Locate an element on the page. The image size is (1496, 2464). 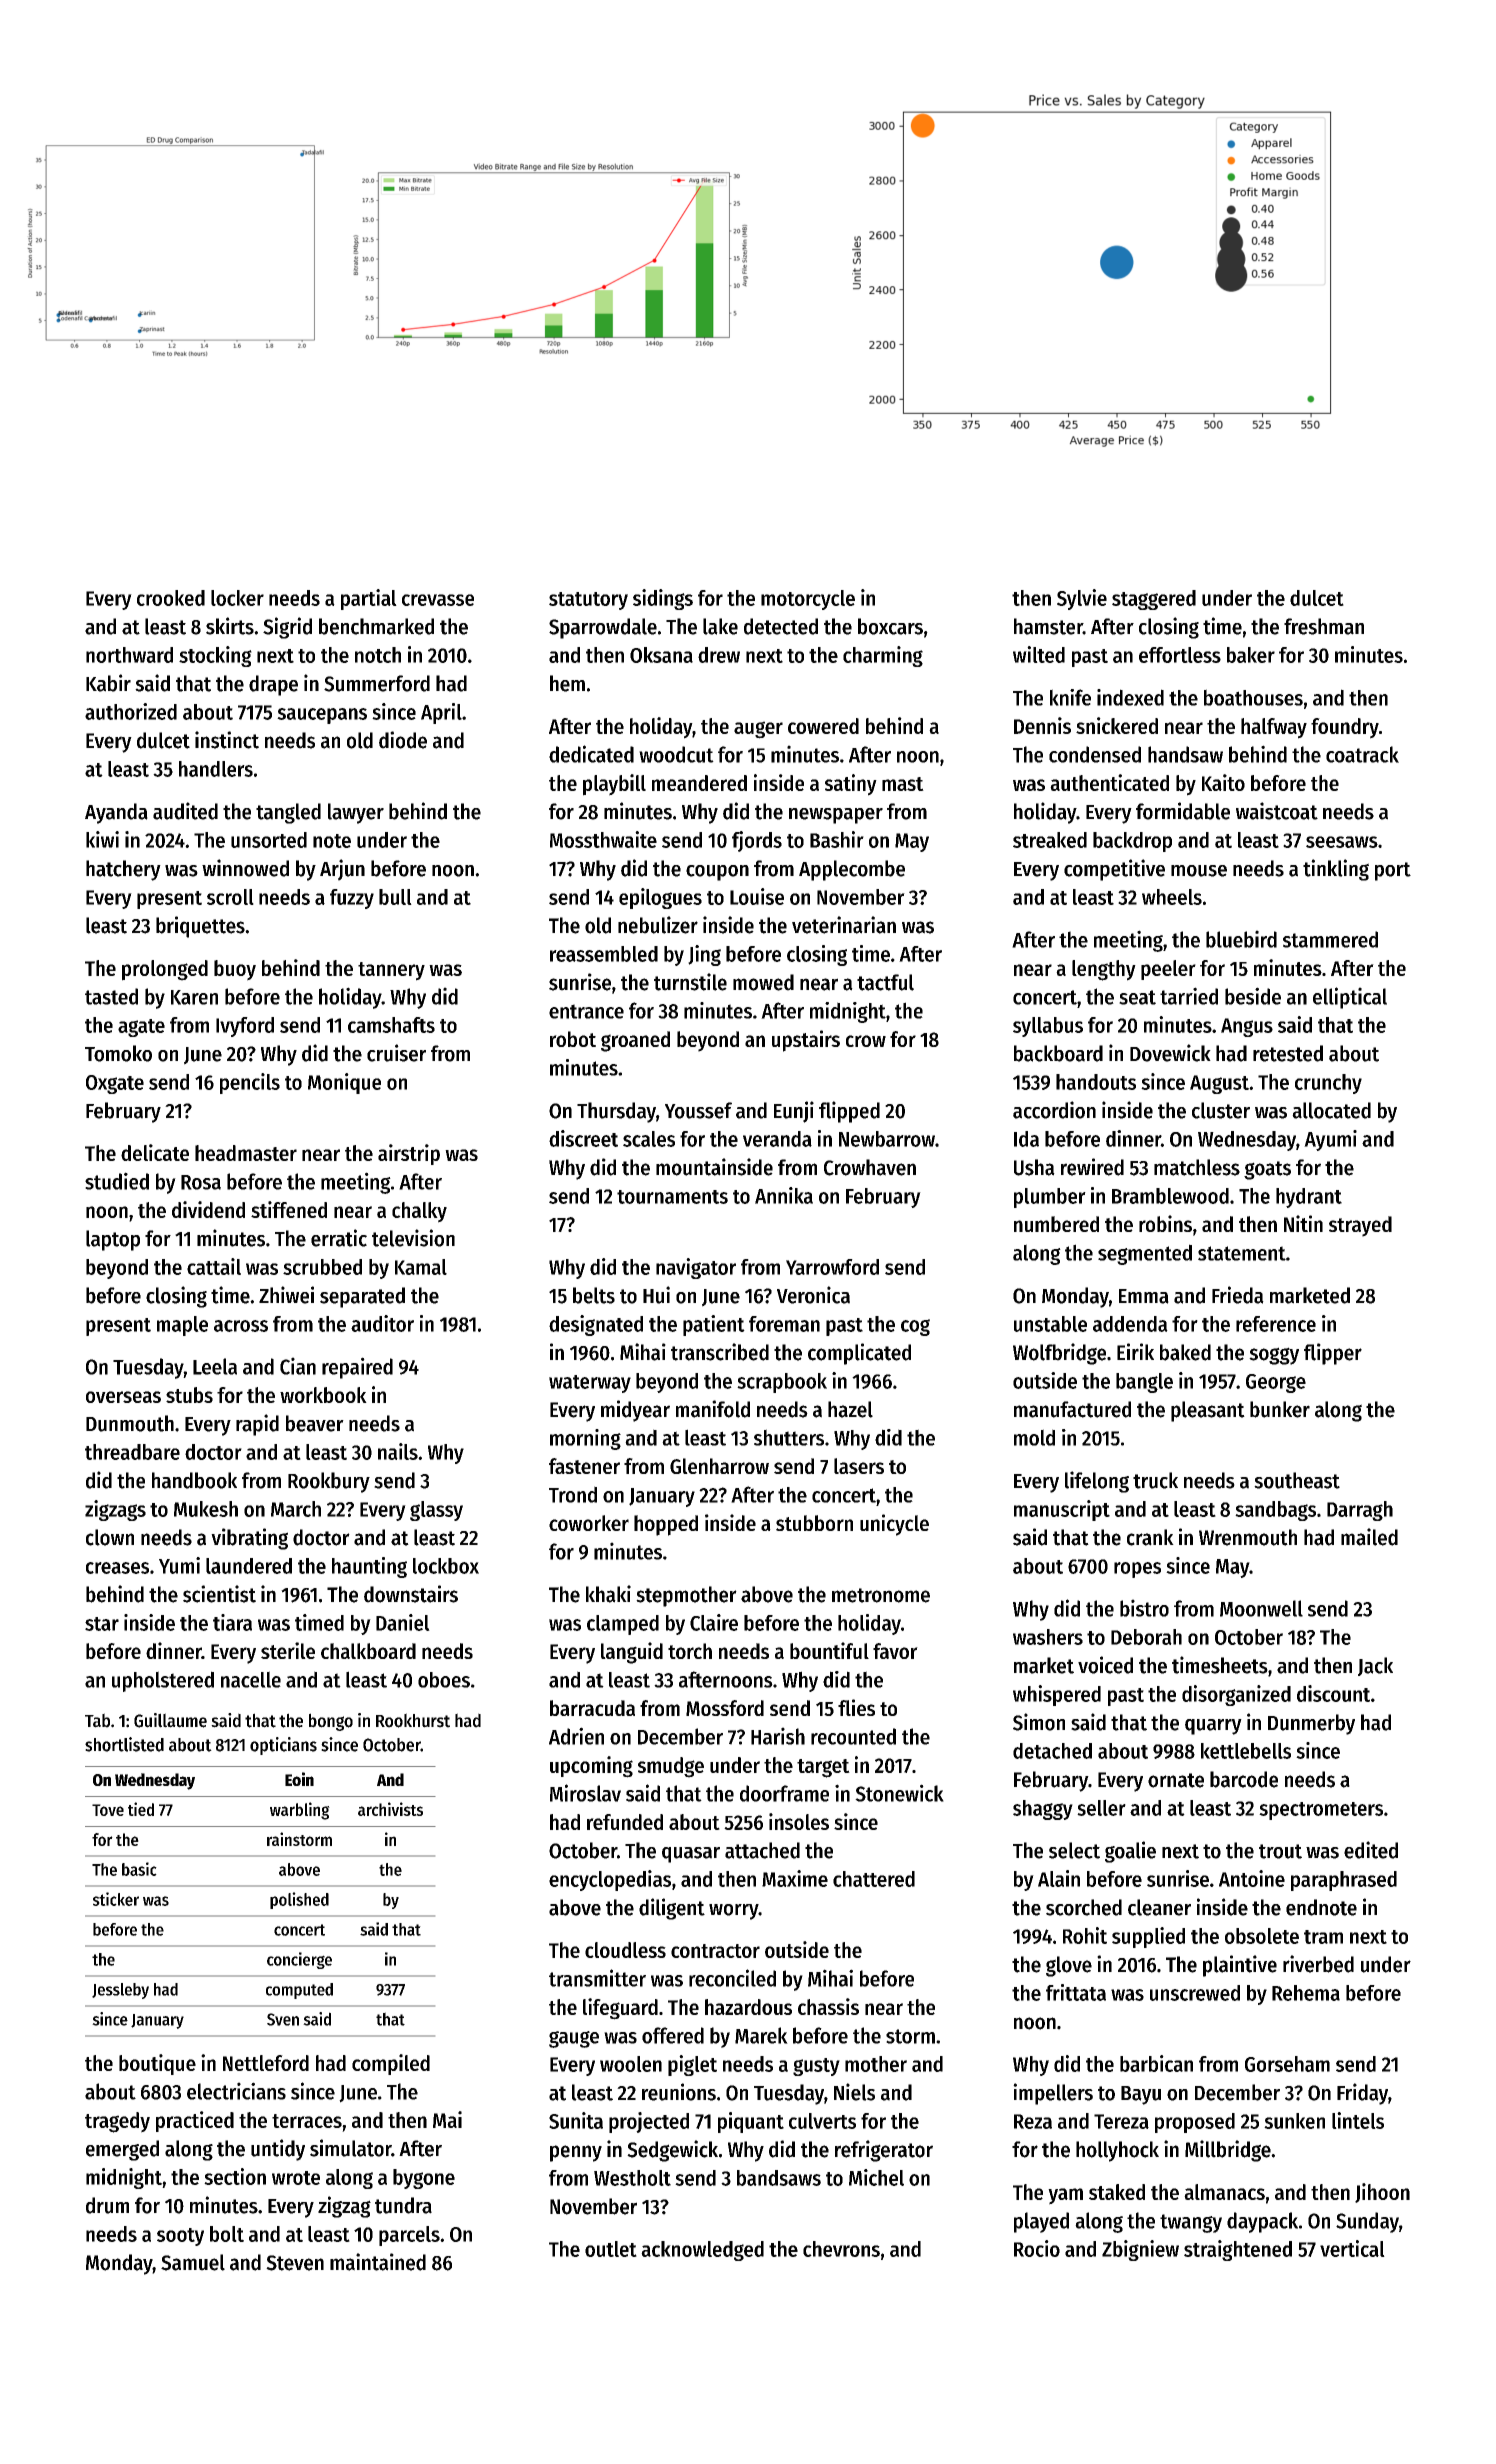
waistcoat is located at coordinates (1277, 811).
